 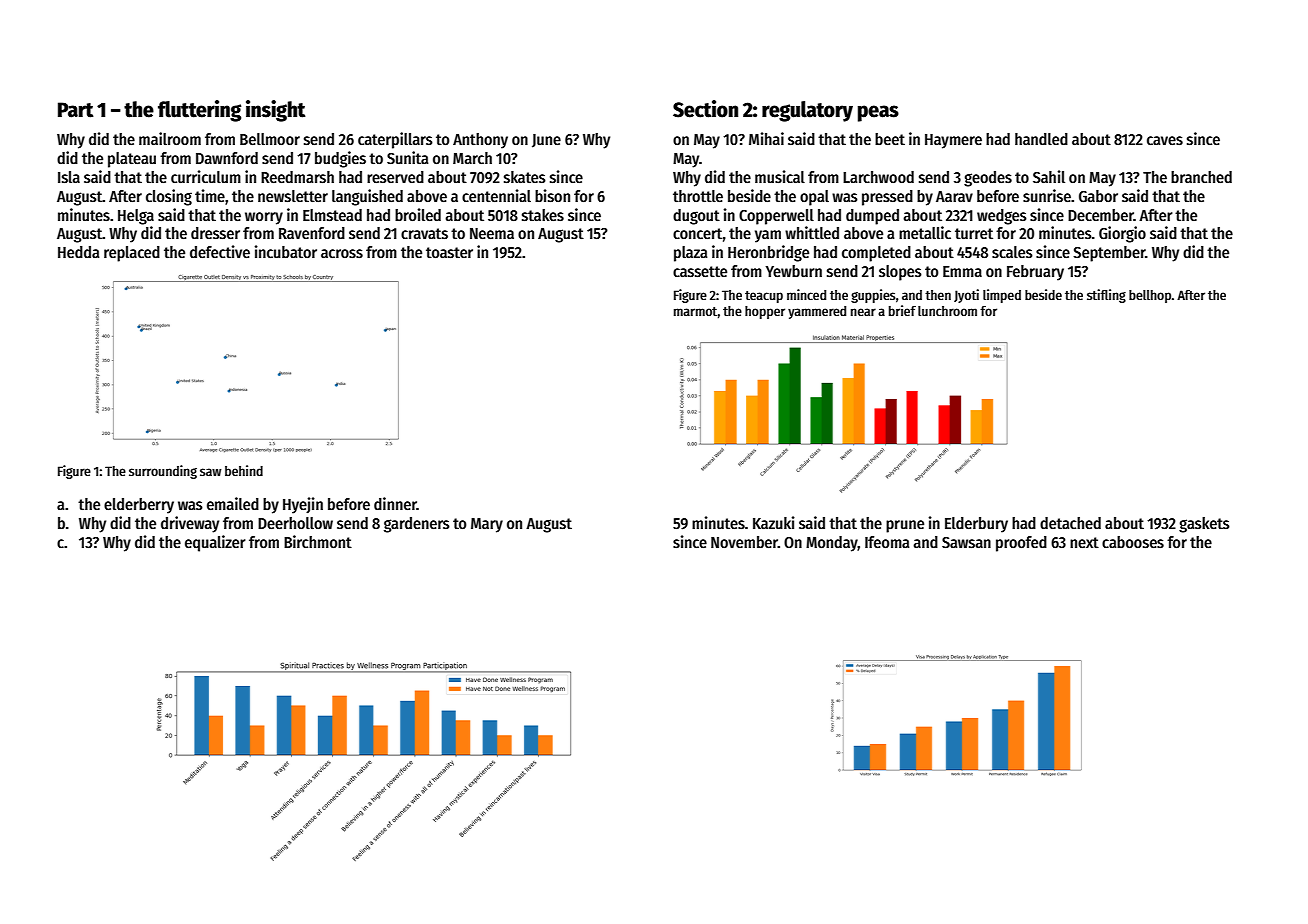 What do you see at coordinates (480, 141) in the screenshot?
I see `Anthony` at bounding box center [480, 141].
